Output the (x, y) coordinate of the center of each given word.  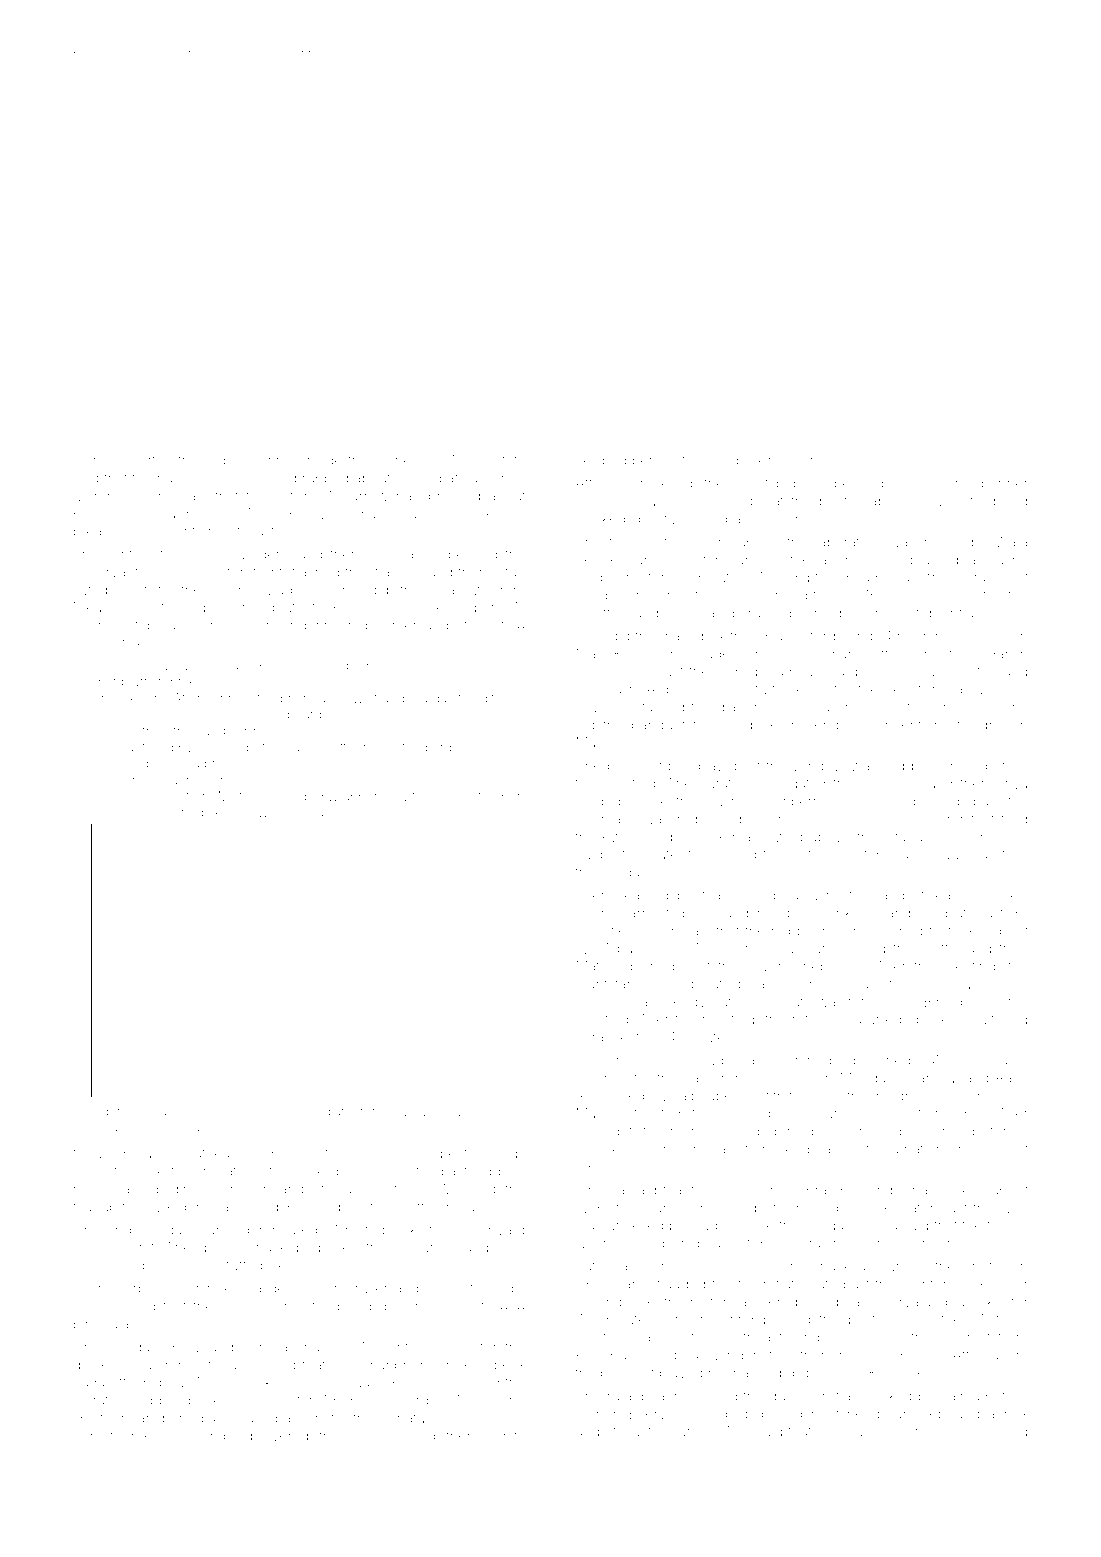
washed (313, 572)
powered (279, 1437)
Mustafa (499, 460)
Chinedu (812, 1060)
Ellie (993, 636)
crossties (604, 930)
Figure (110, 1112)
